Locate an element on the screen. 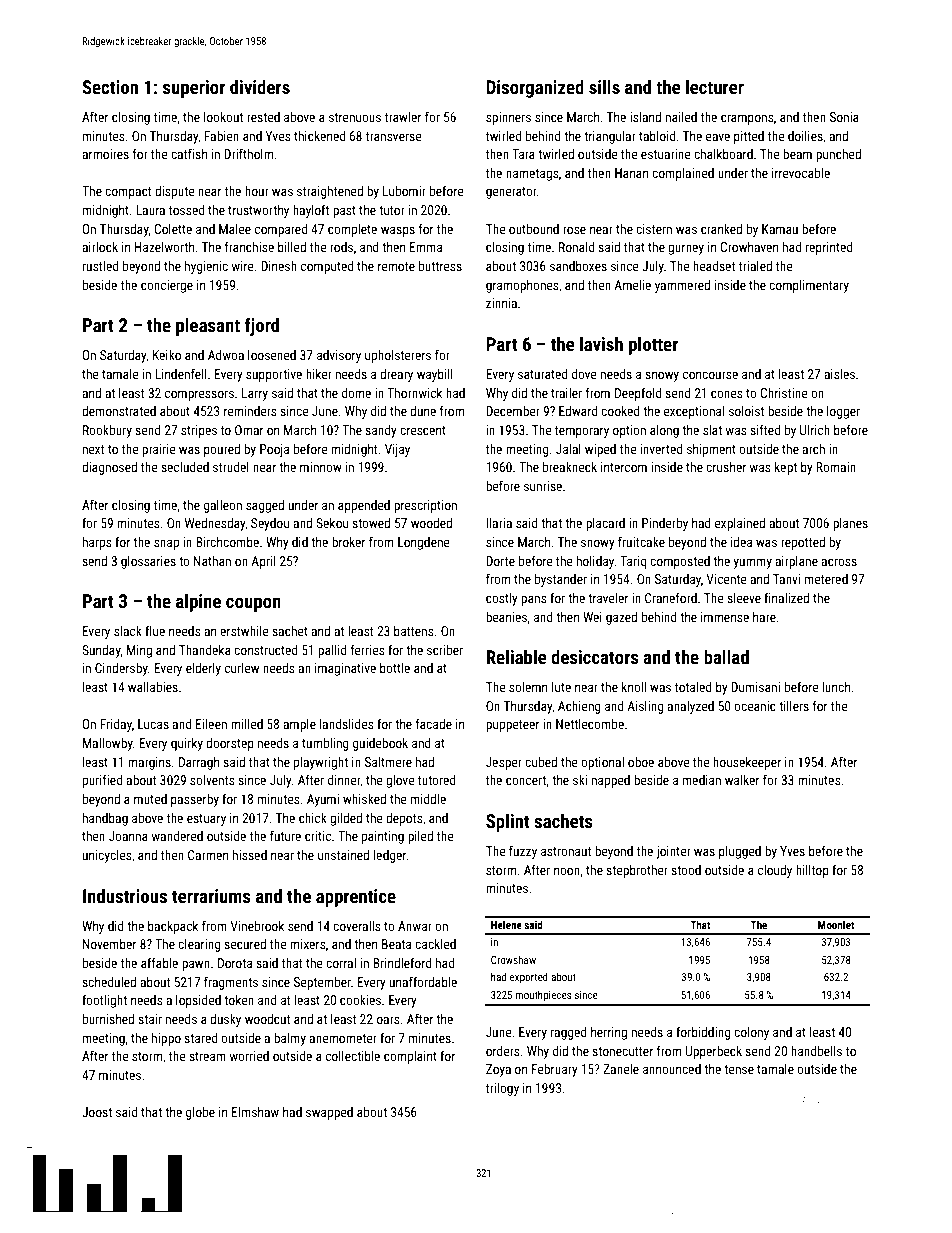 The image size is (952, 1233). hissed is located at coordinates (250, 855).
